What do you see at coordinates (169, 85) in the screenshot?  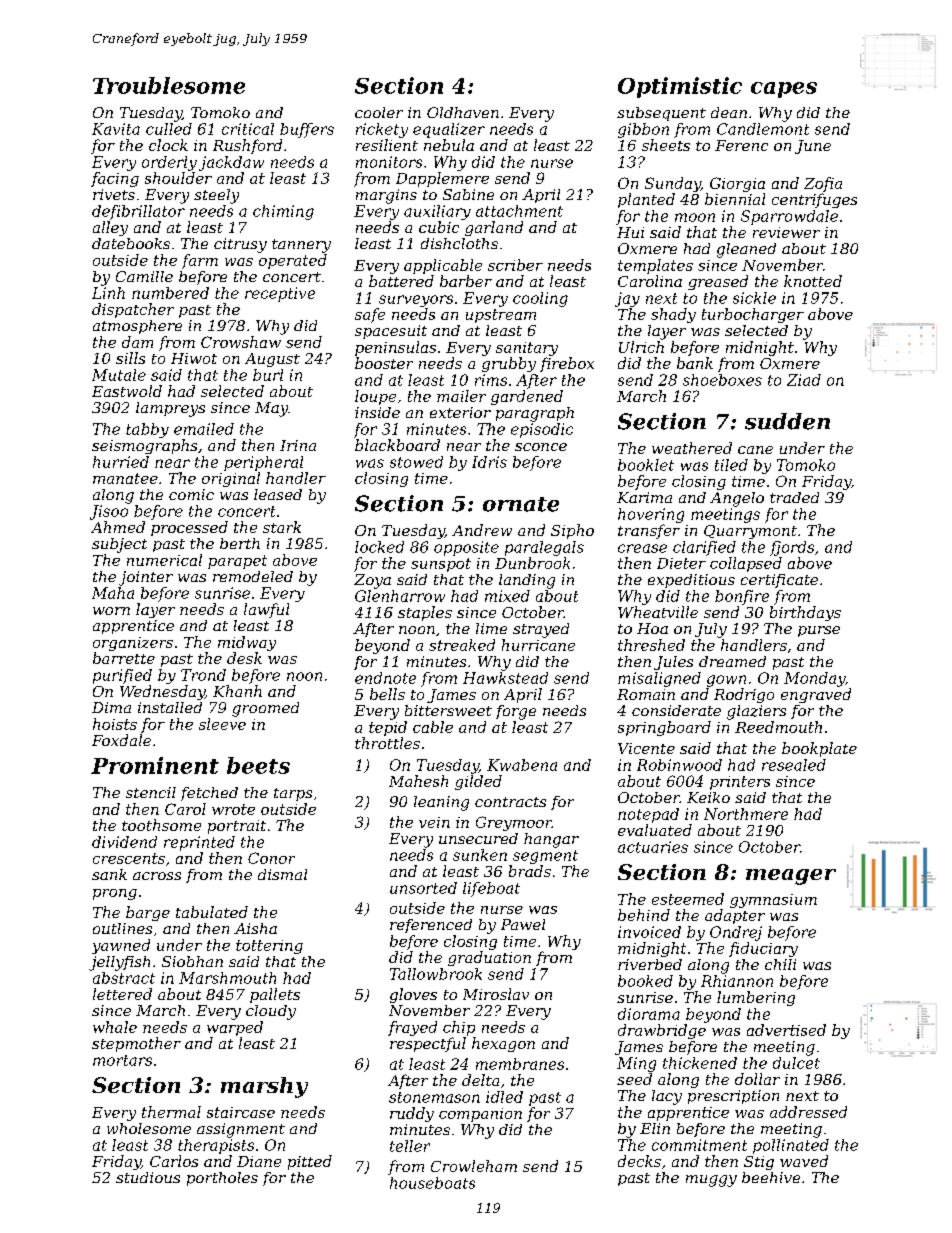 I see `Troublesome` at bounding box center [169, 85].
